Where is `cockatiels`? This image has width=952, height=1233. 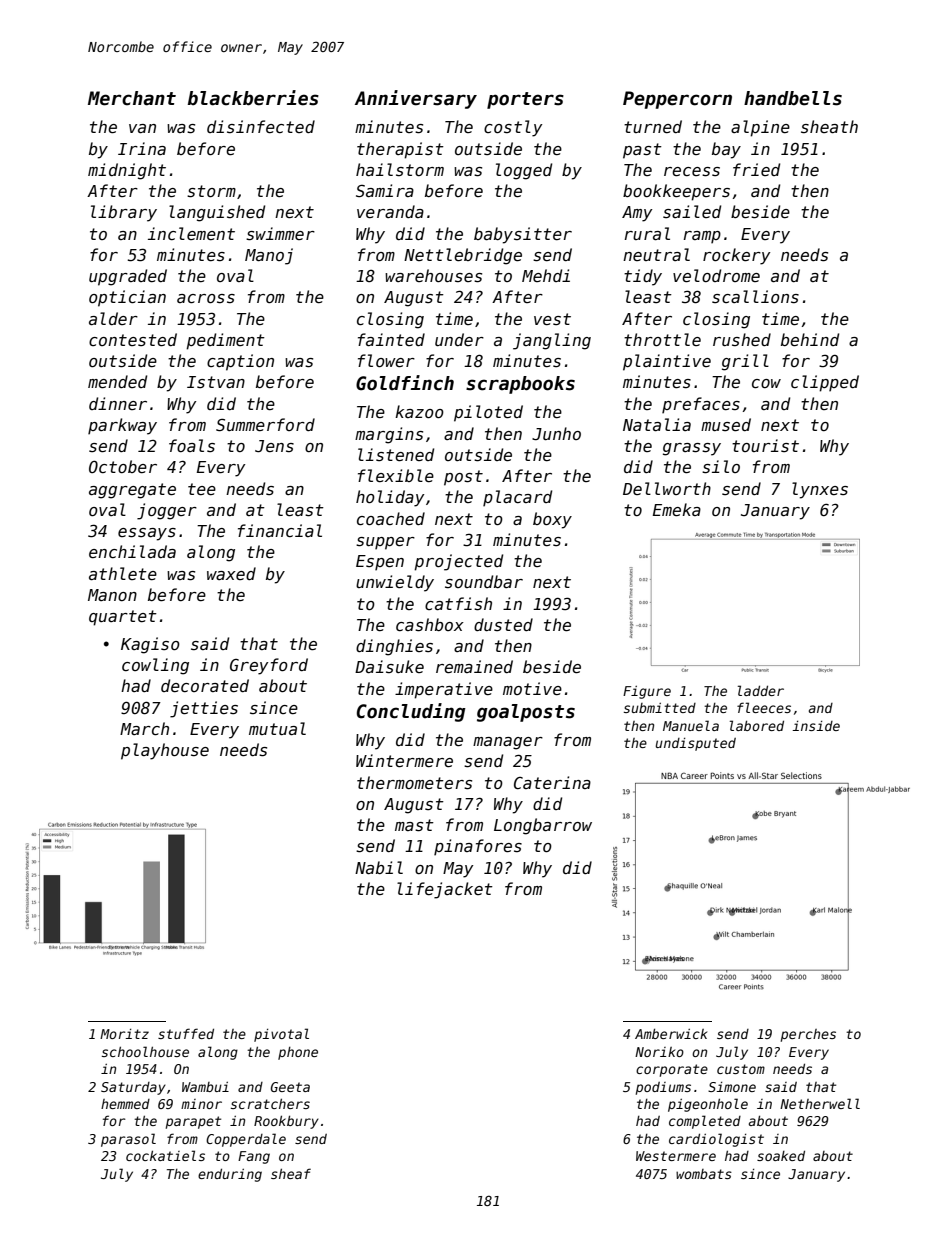 cockatiels is located at coordinates (165, 1155).
